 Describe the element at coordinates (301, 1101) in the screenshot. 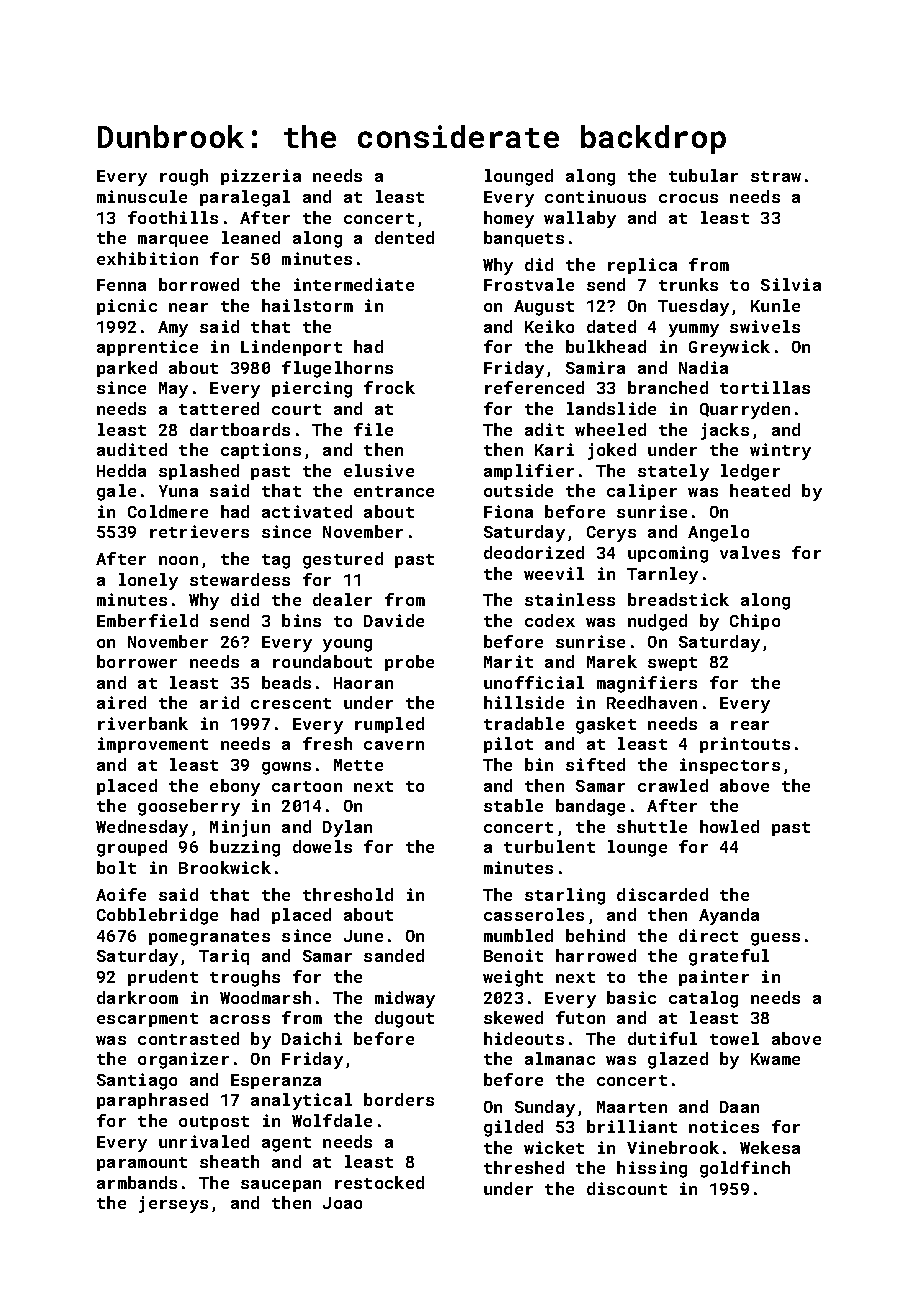

I see `analytical` at that location.
